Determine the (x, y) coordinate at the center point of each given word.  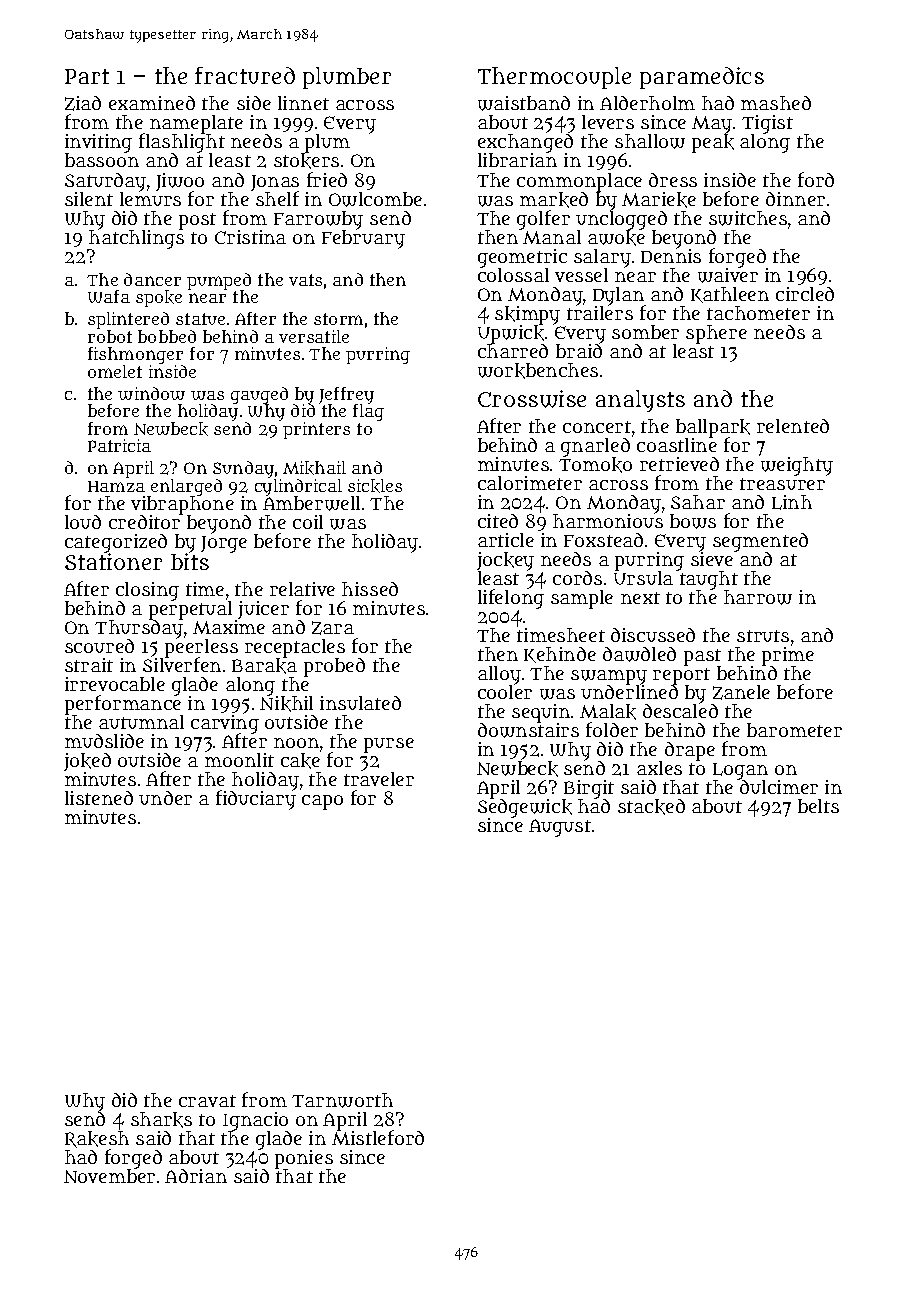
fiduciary (256, 800)
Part (87, 76)
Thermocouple (554, 78)
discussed (653, 635)
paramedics (702, 78)
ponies (304, 1159)
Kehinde (560, 655)
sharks (161, 1120)
